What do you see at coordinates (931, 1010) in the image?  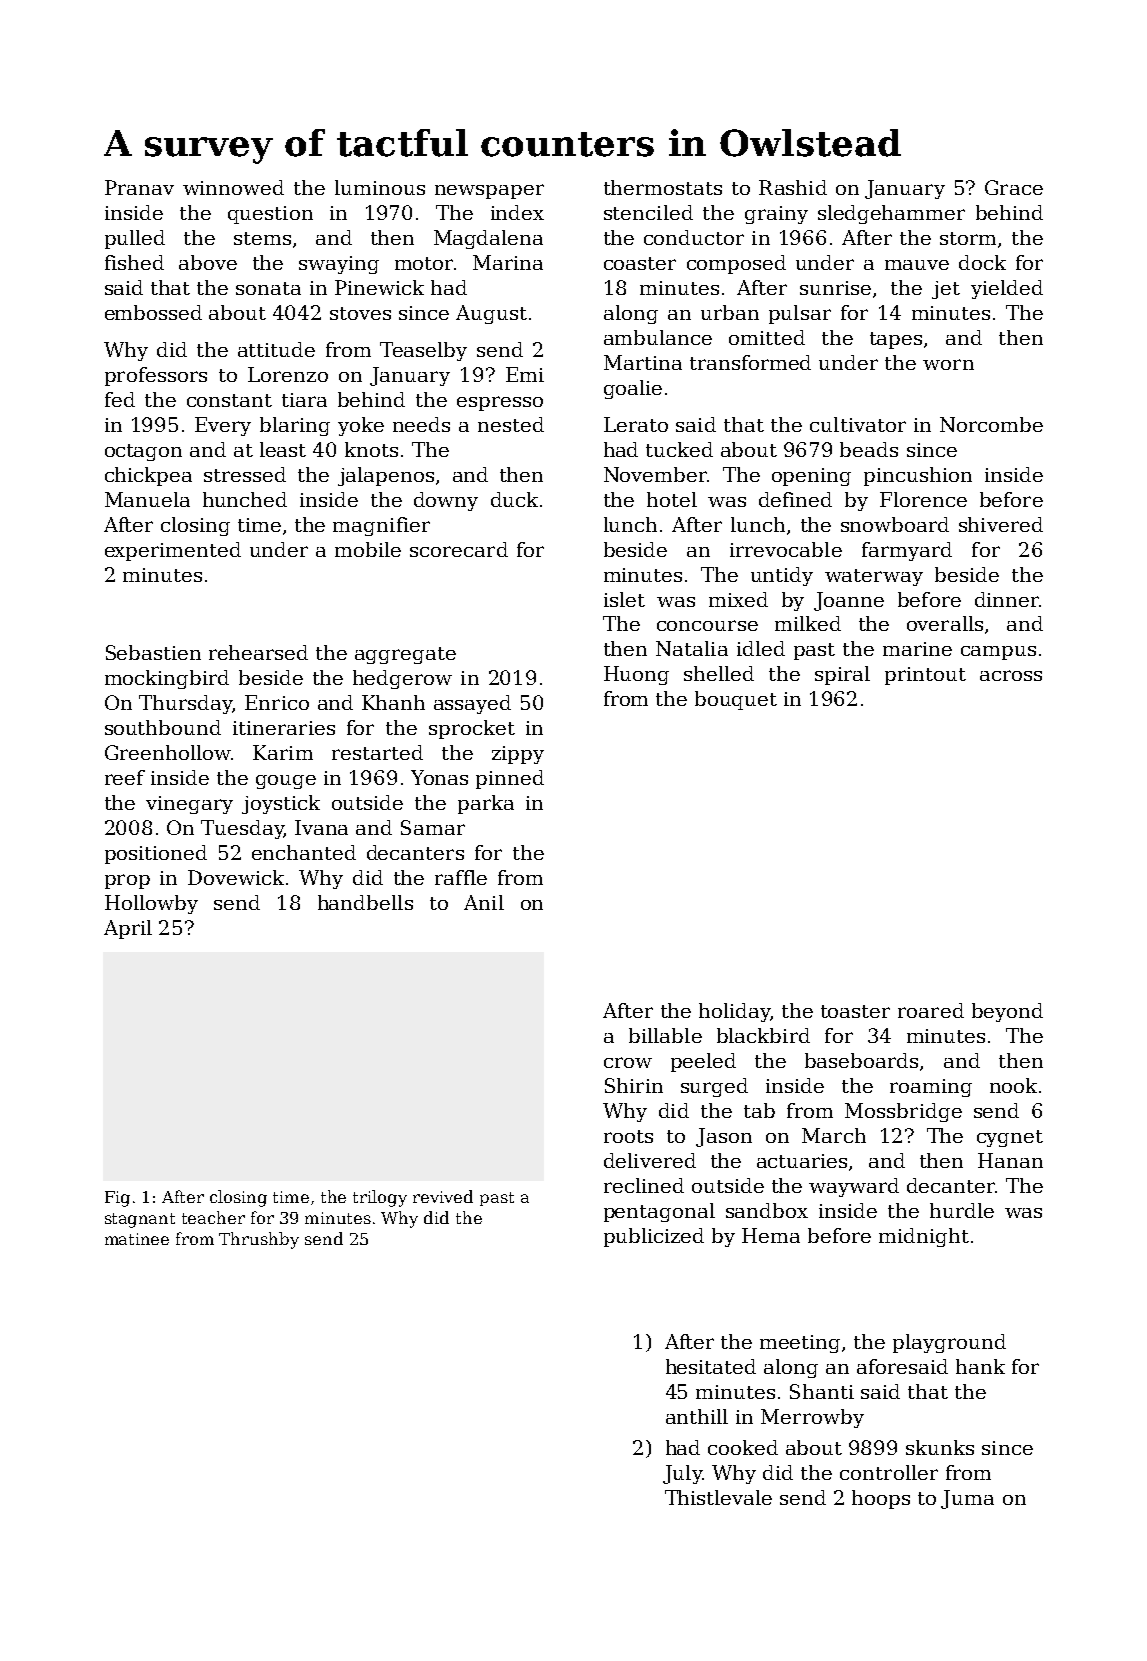 I see `roared` at bounding box center [931, 1010].
